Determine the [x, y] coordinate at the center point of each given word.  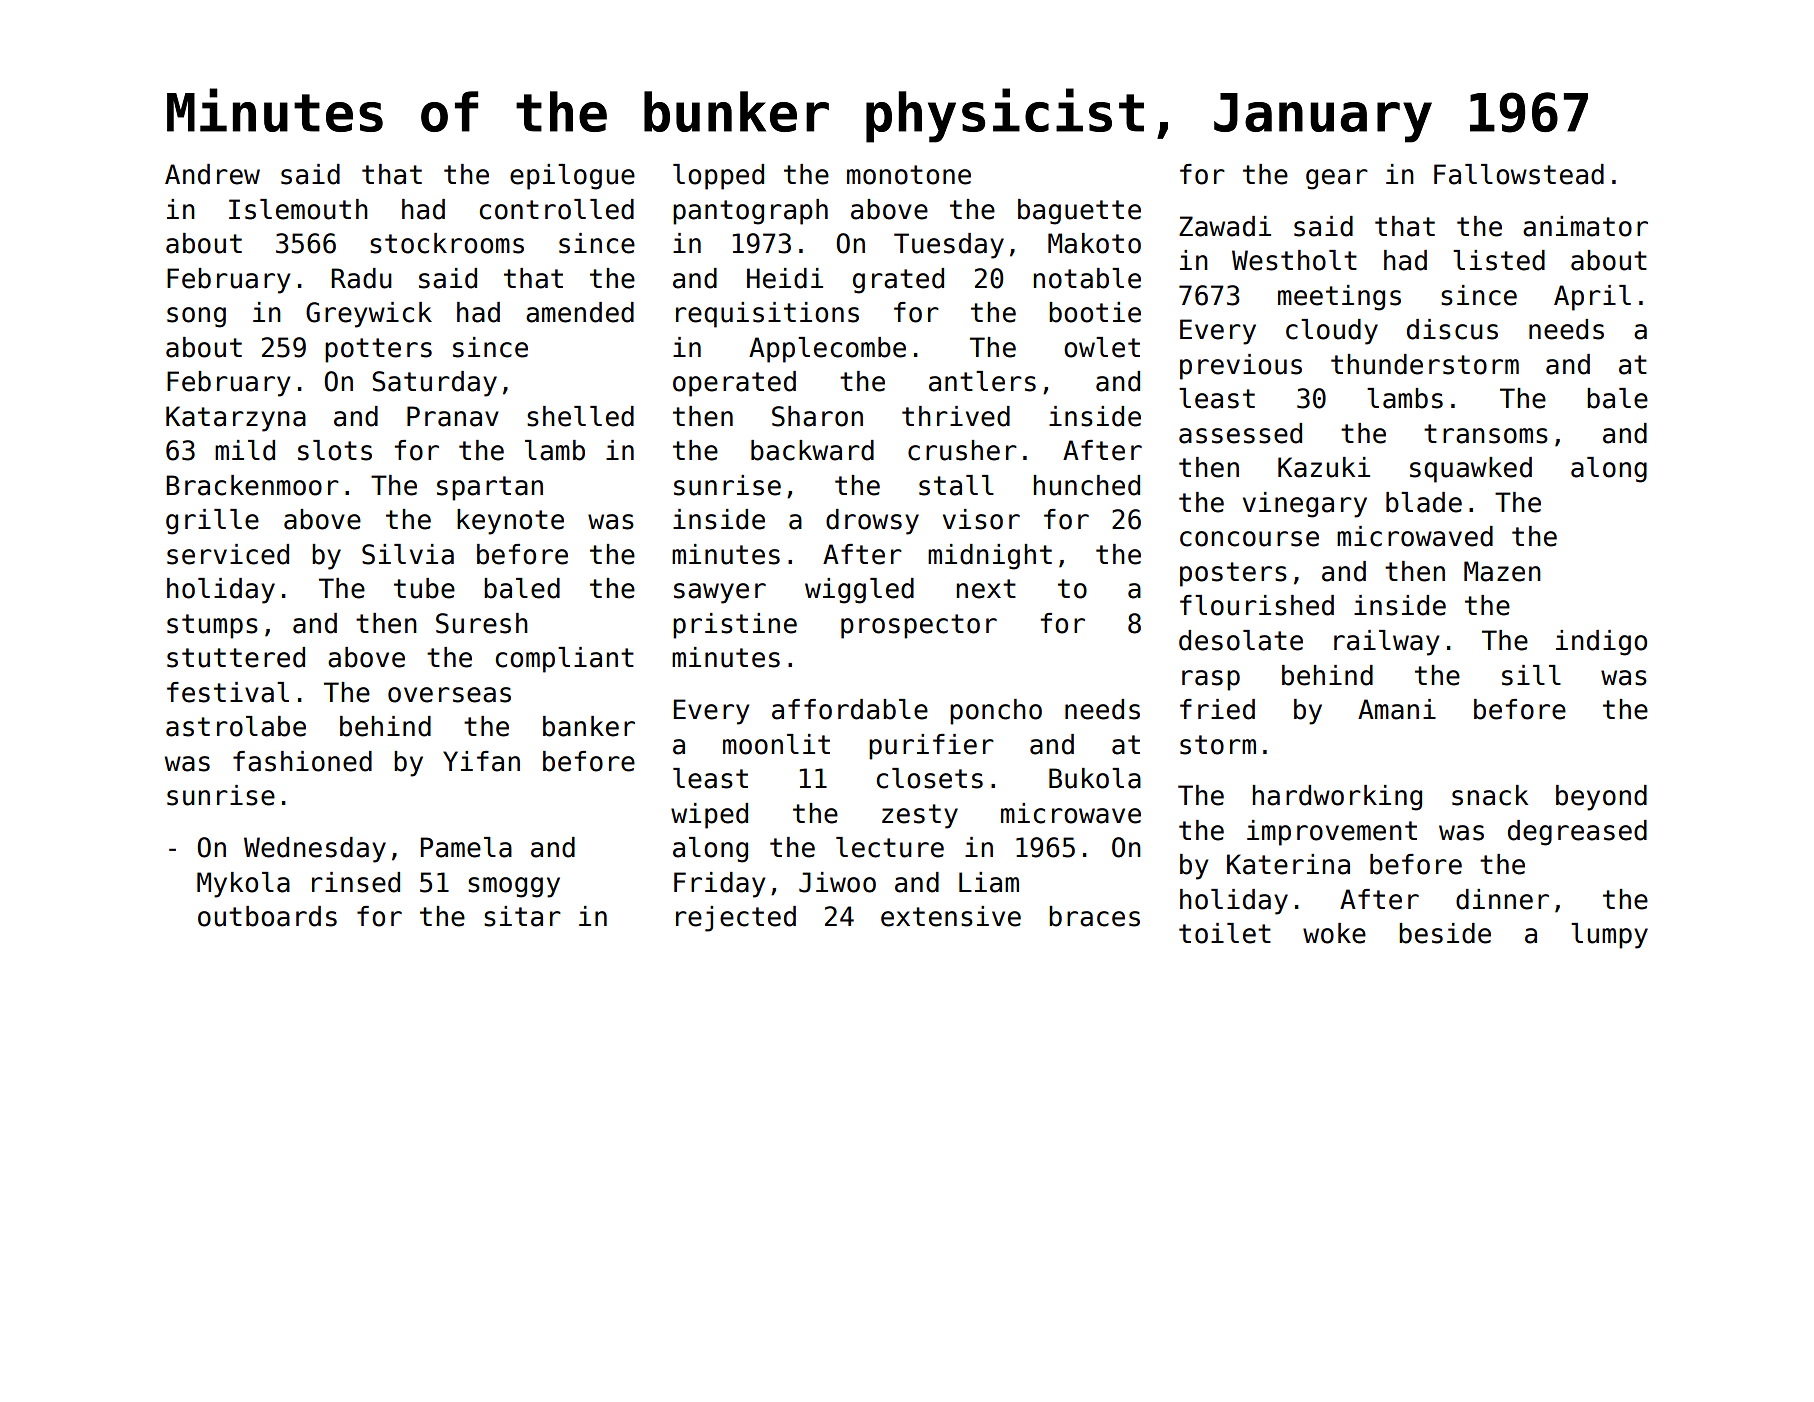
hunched [1087, 485]
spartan [490, 488]
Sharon [817, 416]
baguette [1079, 212]
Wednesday [315, 850]
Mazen [1502, 571]
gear [1337, 179]
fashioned [302, 761]
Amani [1397, 709]
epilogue [572, 177]
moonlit [776, 744]
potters [378, 350]
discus [1452, 329]
